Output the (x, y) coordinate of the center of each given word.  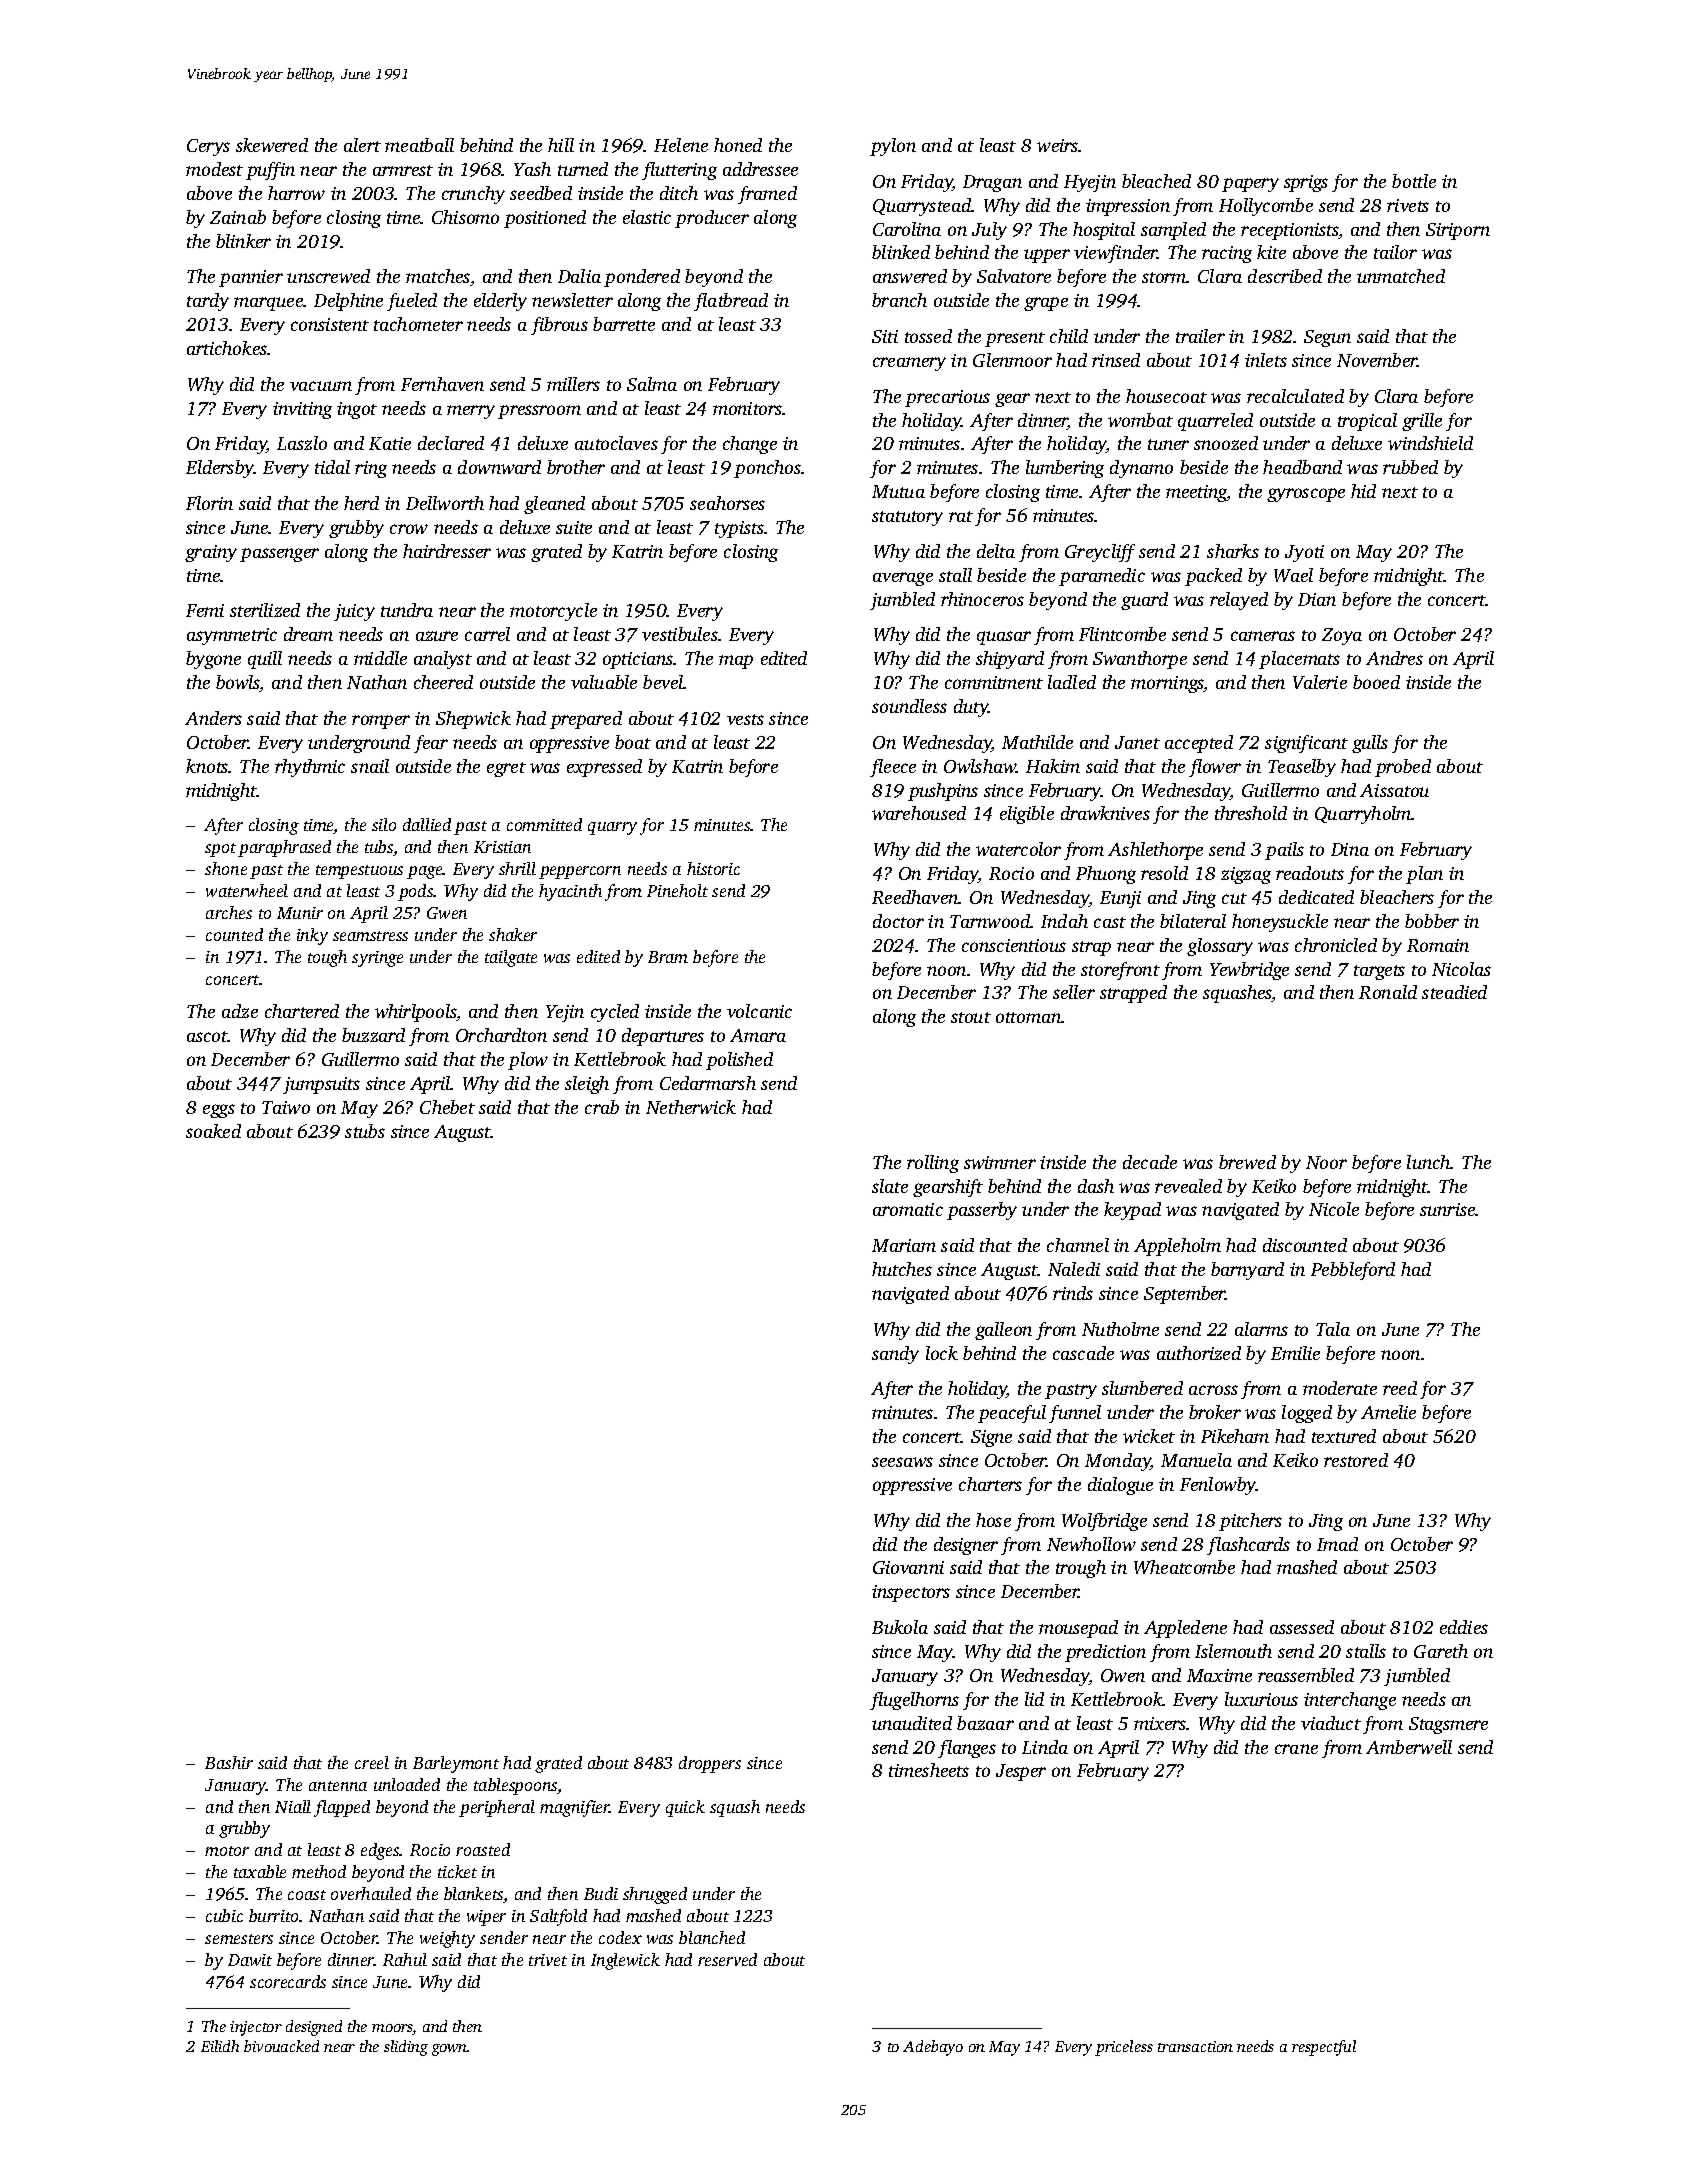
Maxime (1219, 1675)
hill (561, 145)
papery (1250, 185)
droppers (710, 1764)
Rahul (405, 1959)
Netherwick (691, 1107)
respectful (1324, 2048)
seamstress (370, 936)
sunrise (1448, 1209)
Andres (1394, 658)
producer (712, 219)
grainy (211, 553)
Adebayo (933, 2048)
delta (996, 551)
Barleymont (456, 1764)
